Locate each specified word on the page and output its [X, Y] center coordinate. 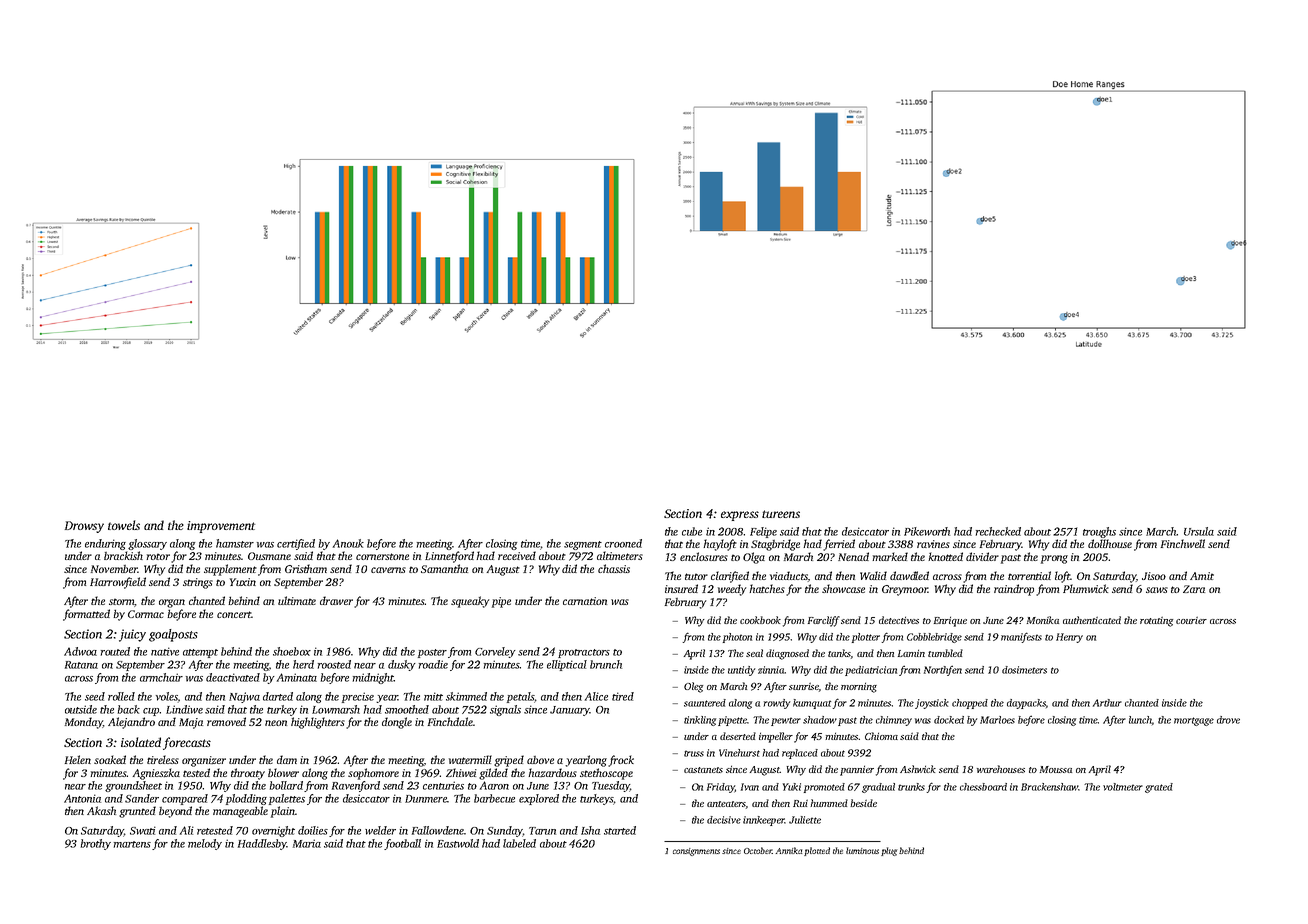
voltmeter [1123, 787]
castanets [703, 770]
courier [1191, 620]
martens [132, 844]
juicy [132, 635]
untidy [741, 671]
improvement [221, 527]
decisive [724, 820]
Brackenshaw [1049, 787]
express [740, 516]
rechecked [998, 531]
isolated [141, 742]
